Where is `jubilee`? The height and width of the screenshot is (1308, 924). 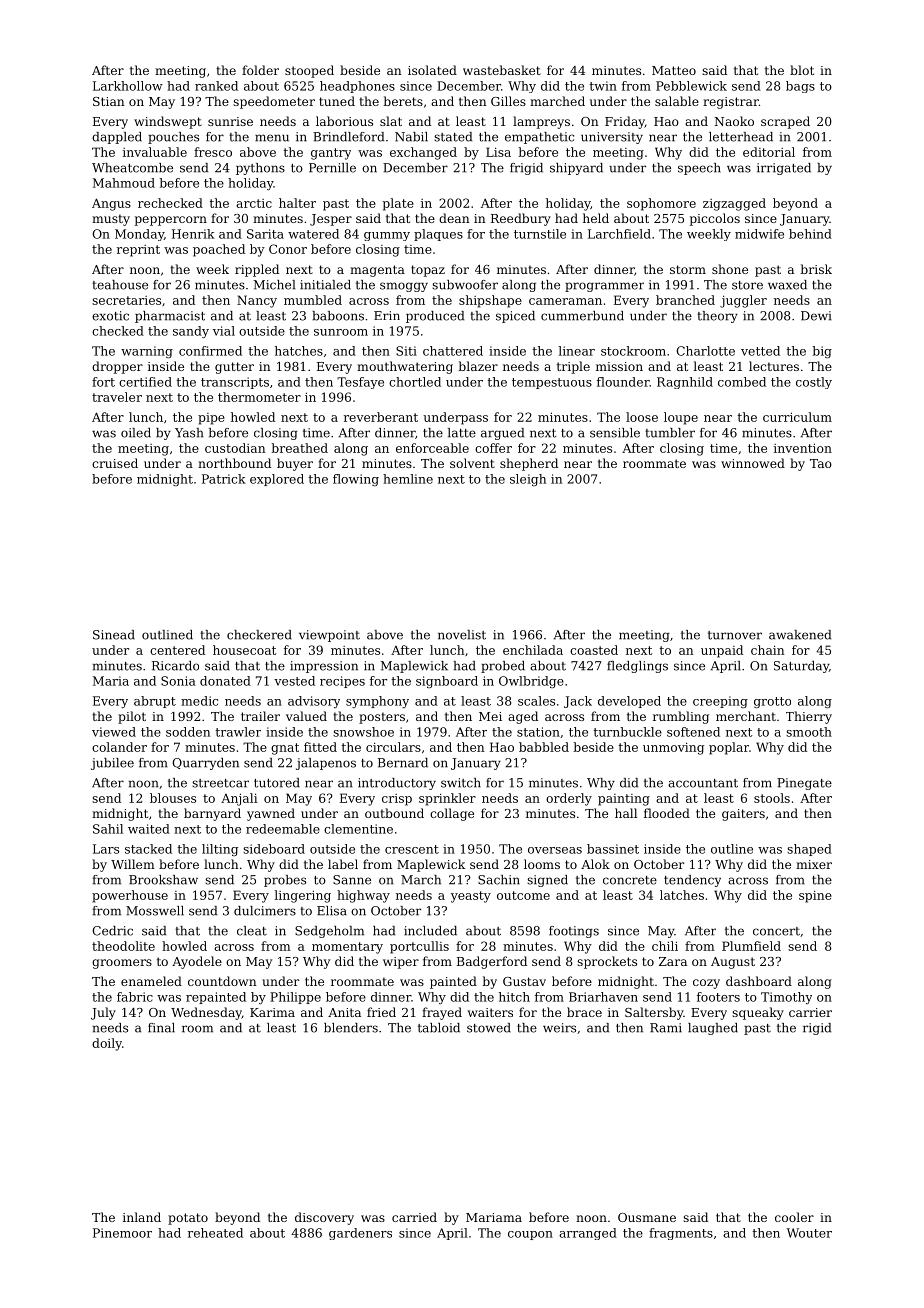 jubilee is located at coordinates (112, 764).
